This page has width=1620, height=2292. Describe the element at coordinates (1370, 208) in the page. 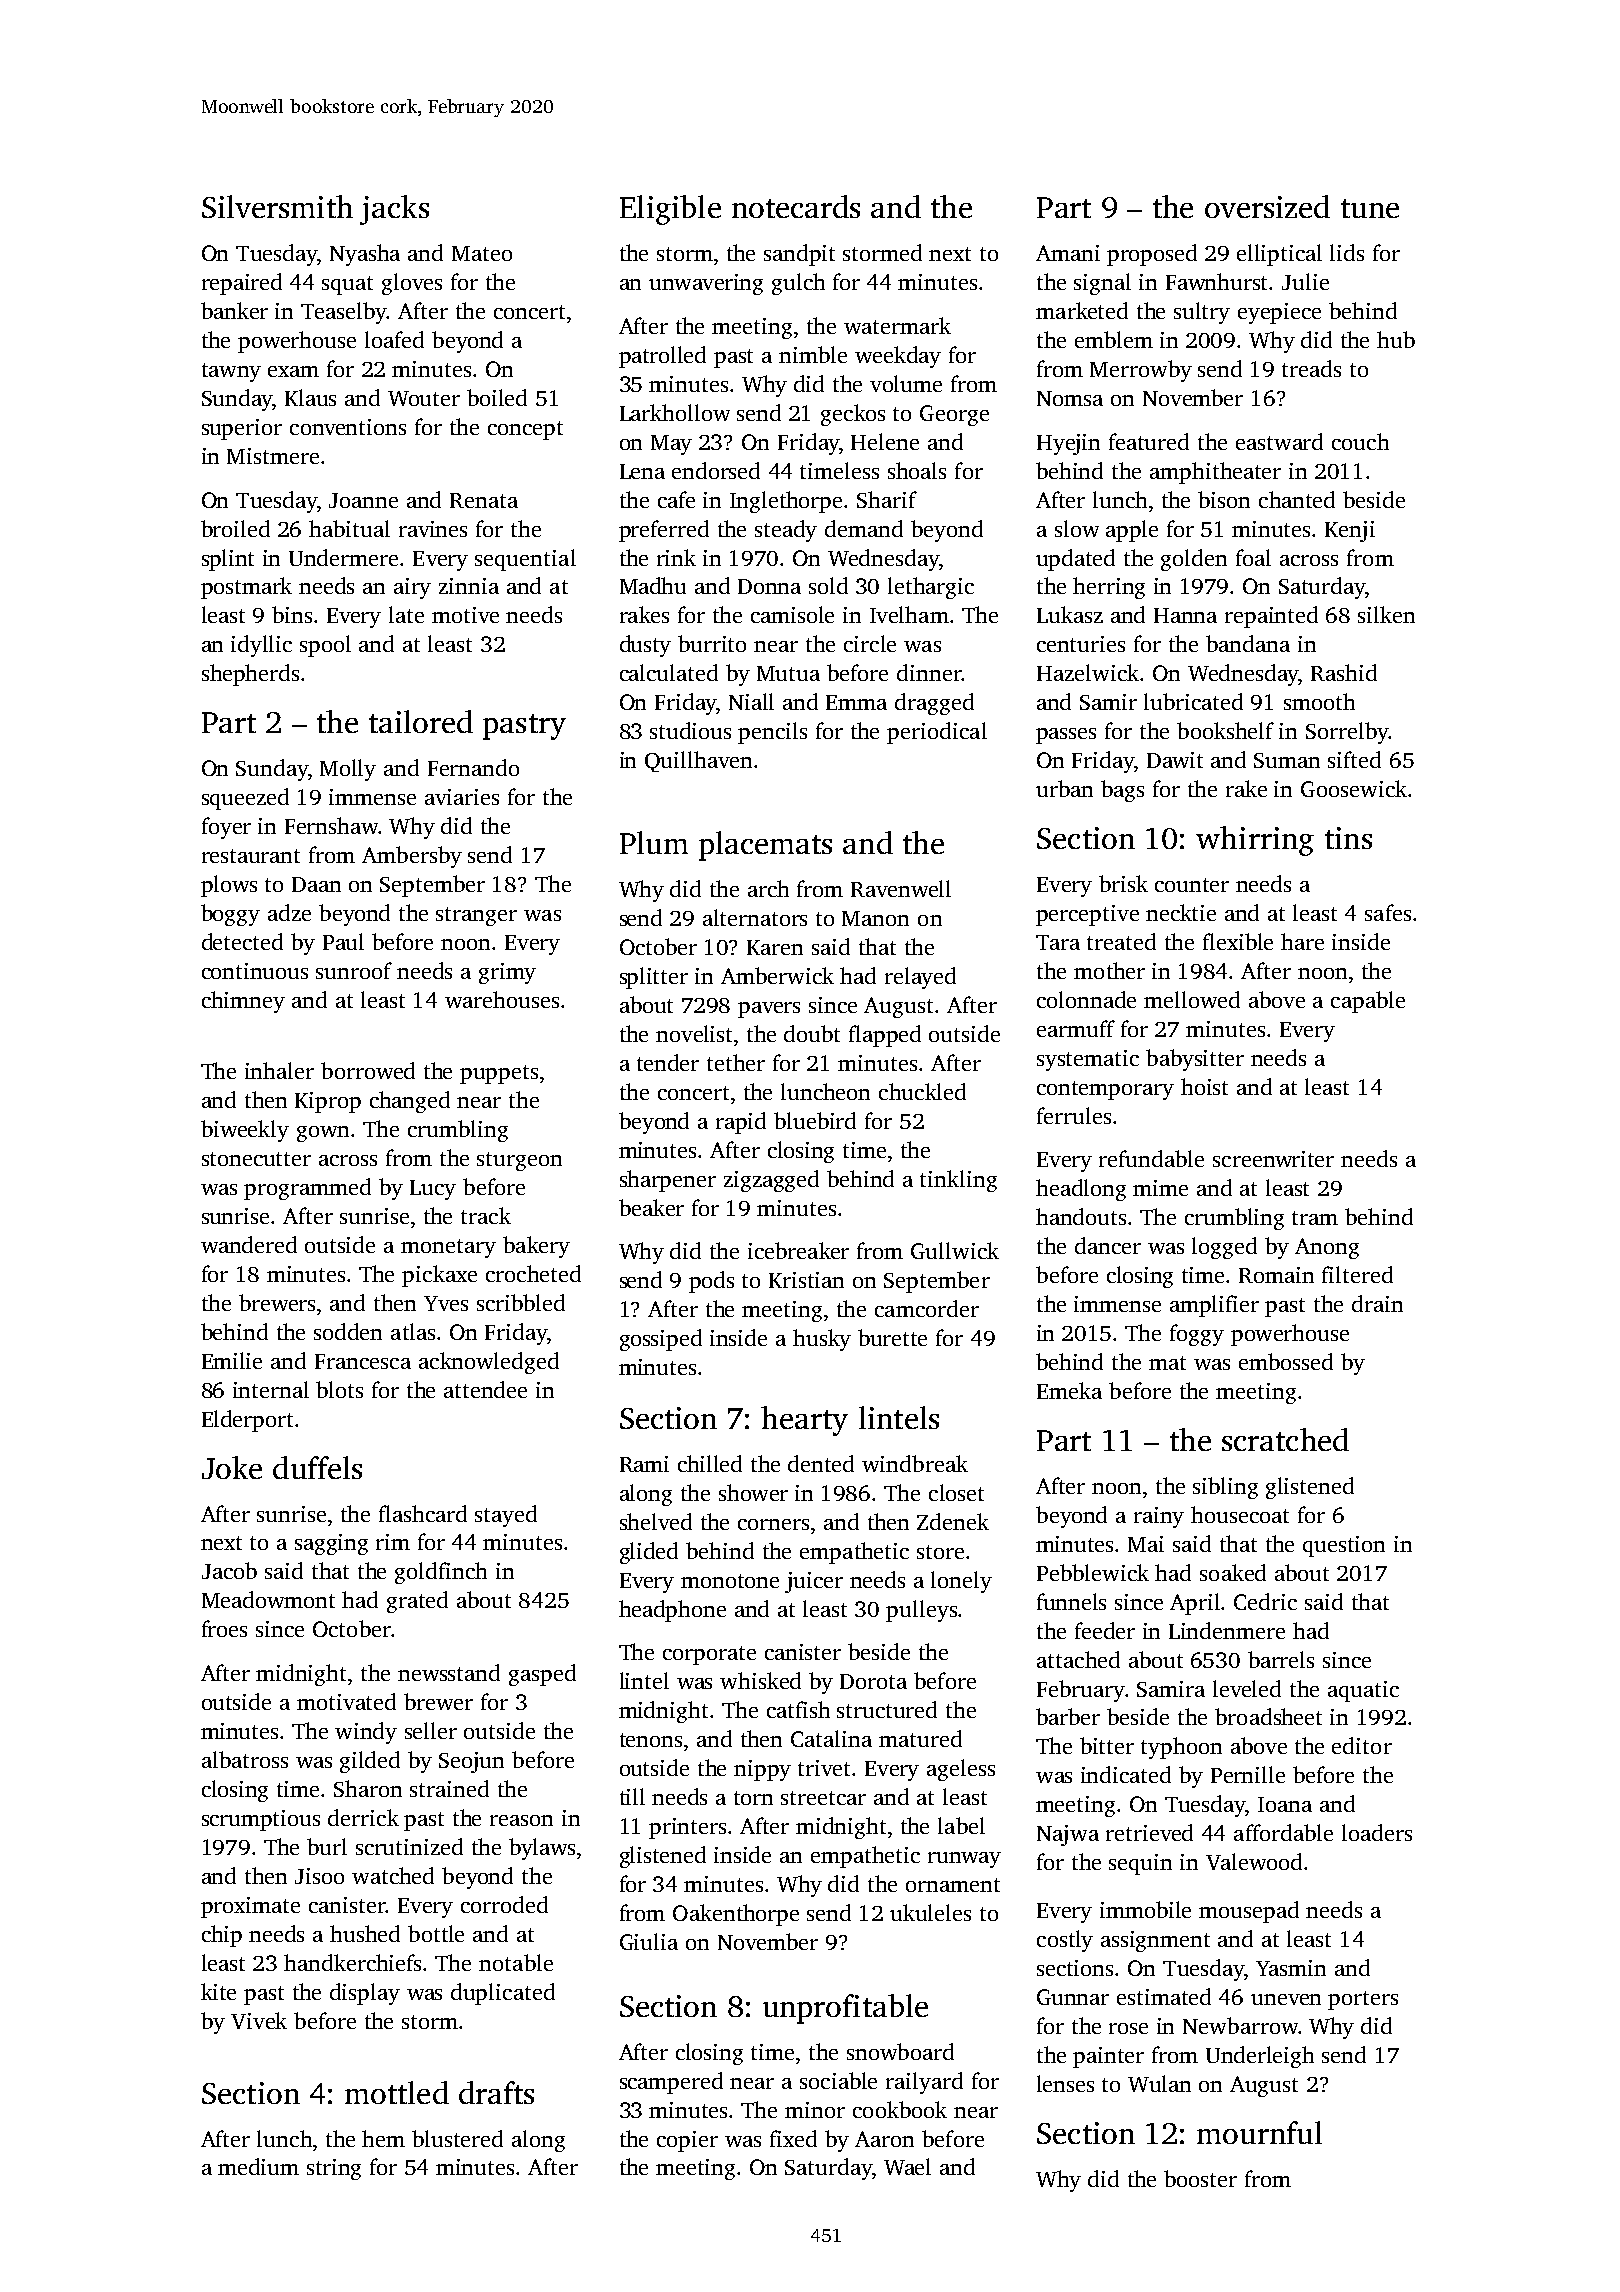

I see `tune` at that location.
